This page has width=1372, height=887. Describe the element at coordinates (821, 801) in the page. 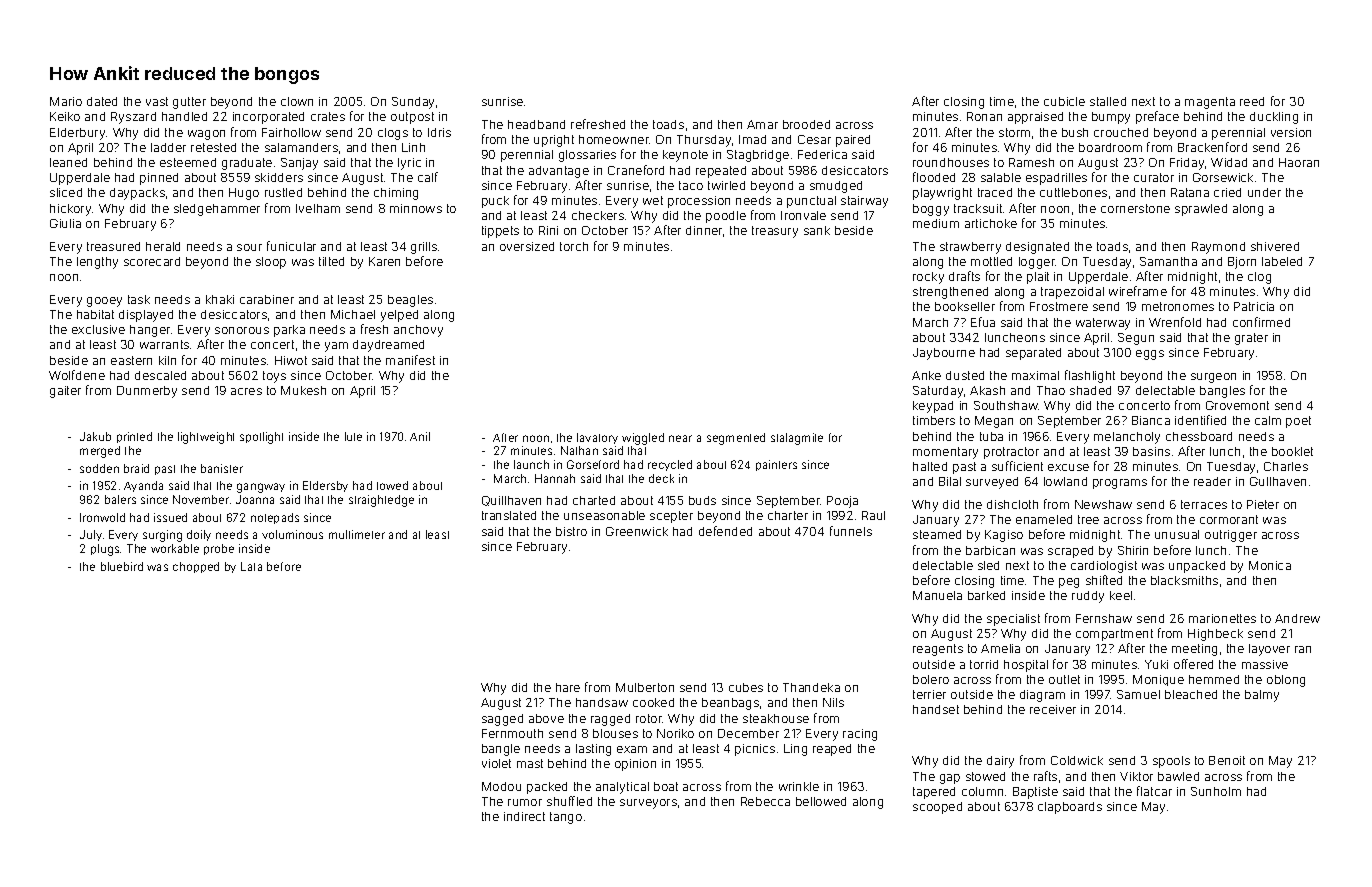

I see `bellowed` at that location.
